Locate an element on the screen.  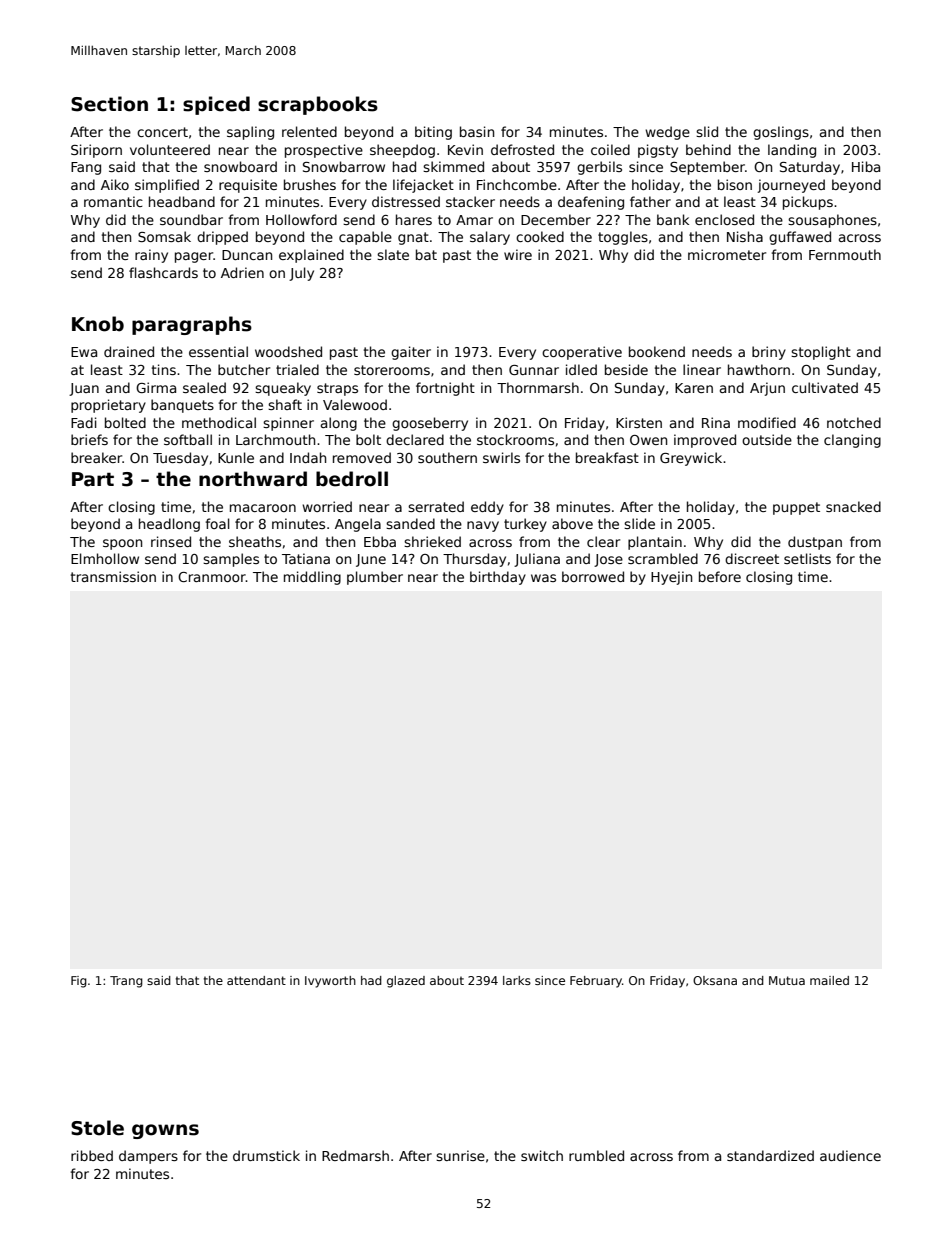
ribbed is located at coordinates (92, 1155).
